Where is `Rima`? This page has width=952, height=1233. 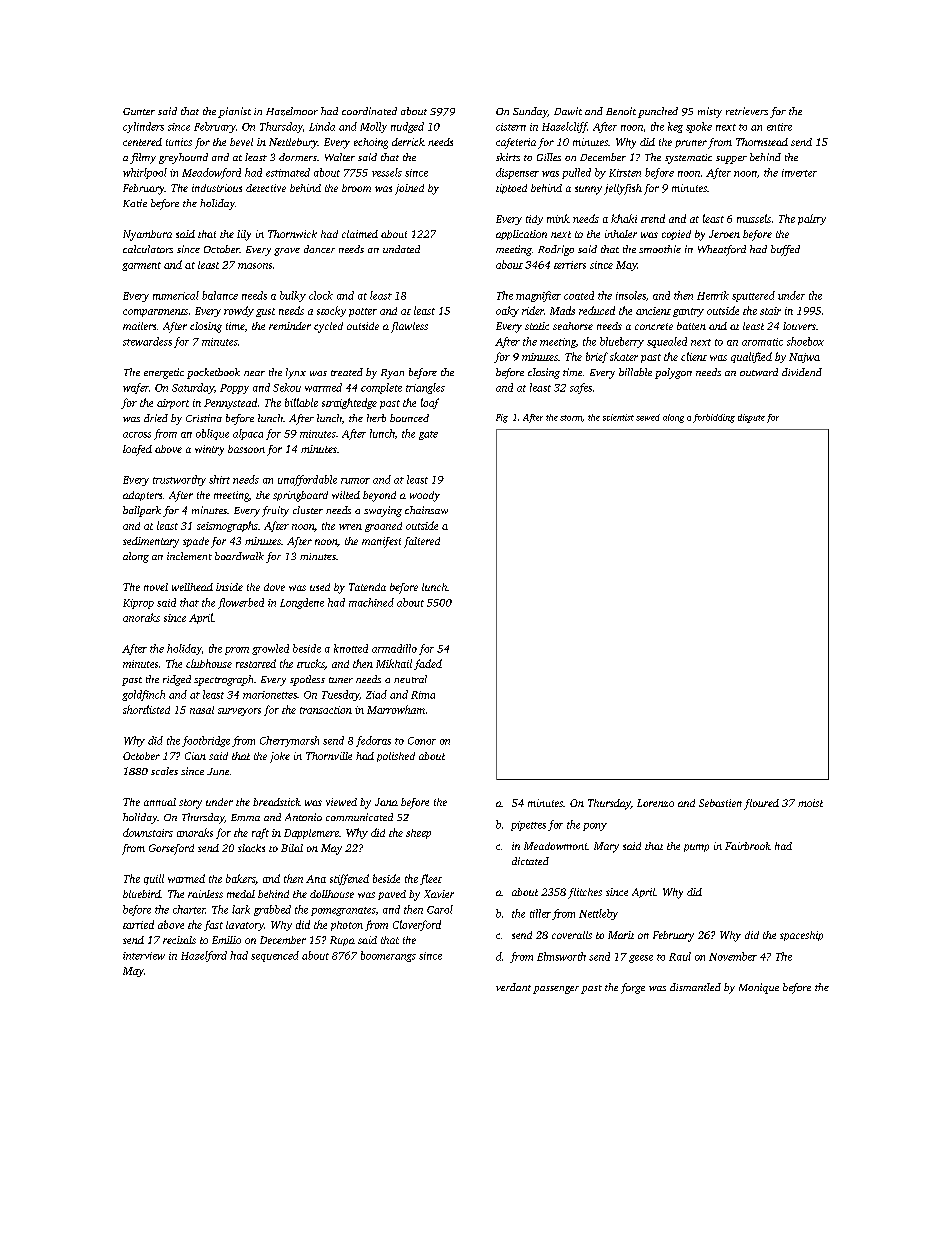
Rima is located at coordinates (423, 695).
